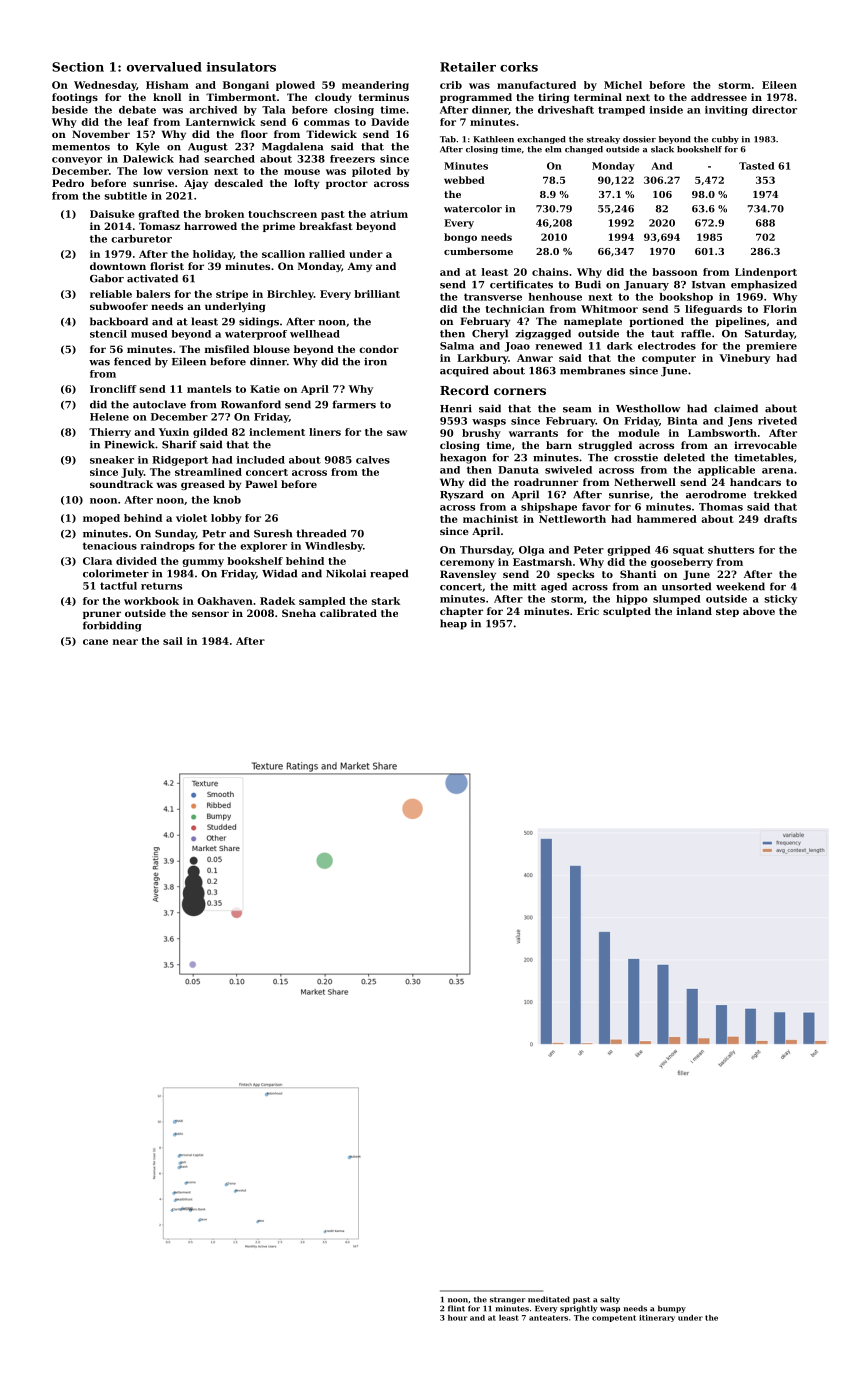  Describe the element at coordinates (468, 67) in the screenshot. I see `Retailer` at that location.
